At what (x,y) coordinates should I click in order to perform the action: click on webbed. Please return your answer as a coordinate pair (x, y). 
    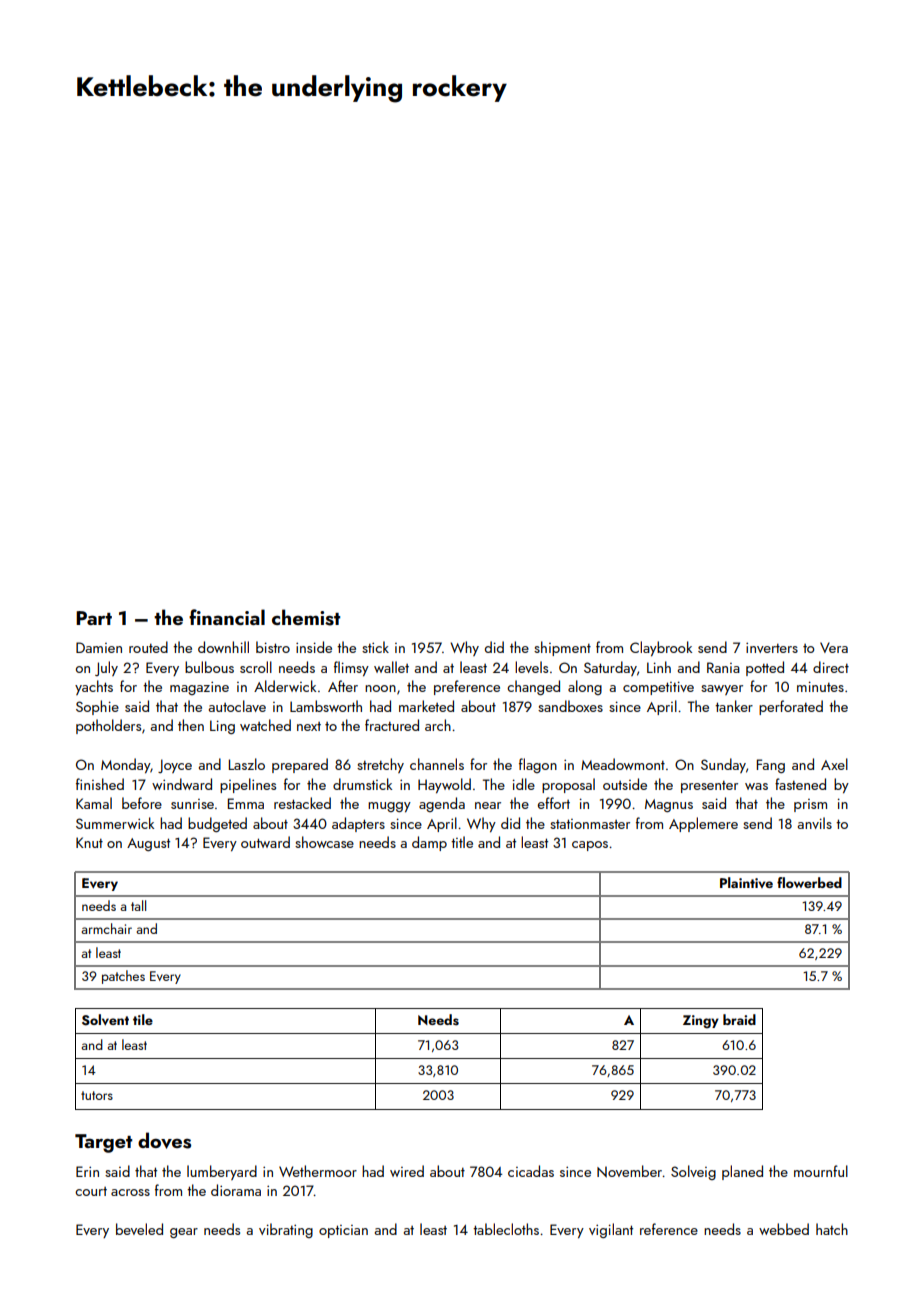
    Looking at the image, I should click on (784, 1229).
